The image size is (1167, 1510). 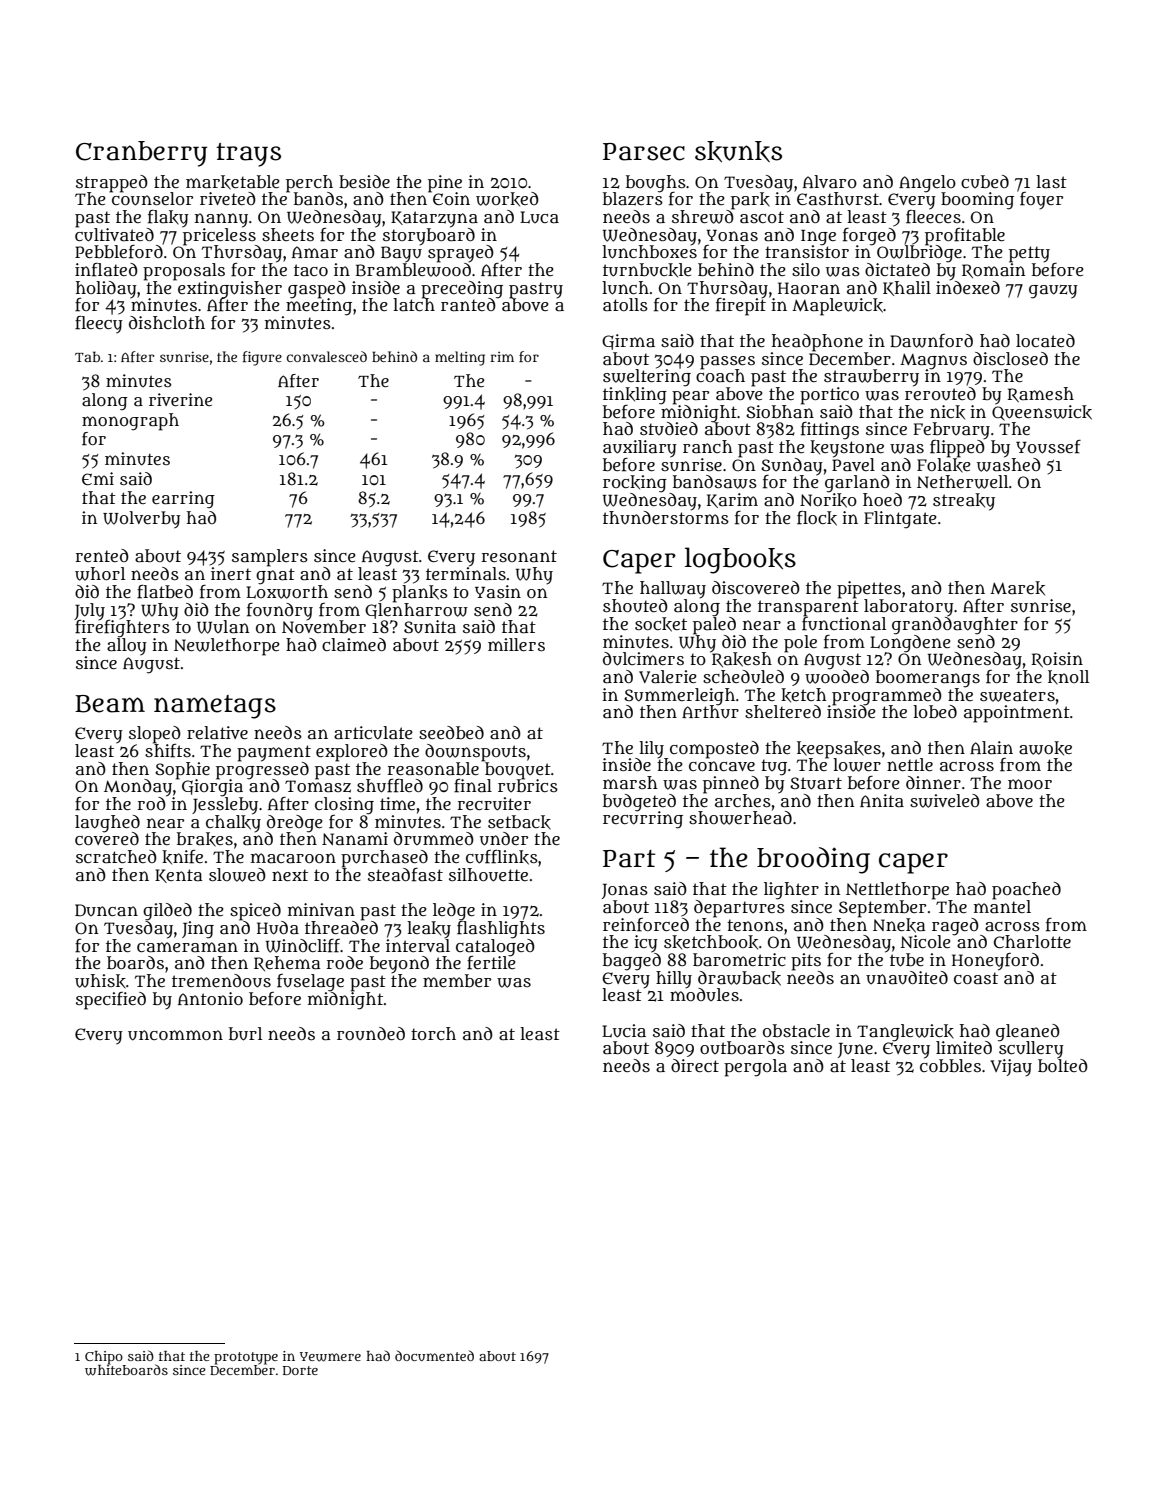 What do you see at coordinates (927, 183) in the document?
I see `Angelo` at bounding box center [927, 183].
